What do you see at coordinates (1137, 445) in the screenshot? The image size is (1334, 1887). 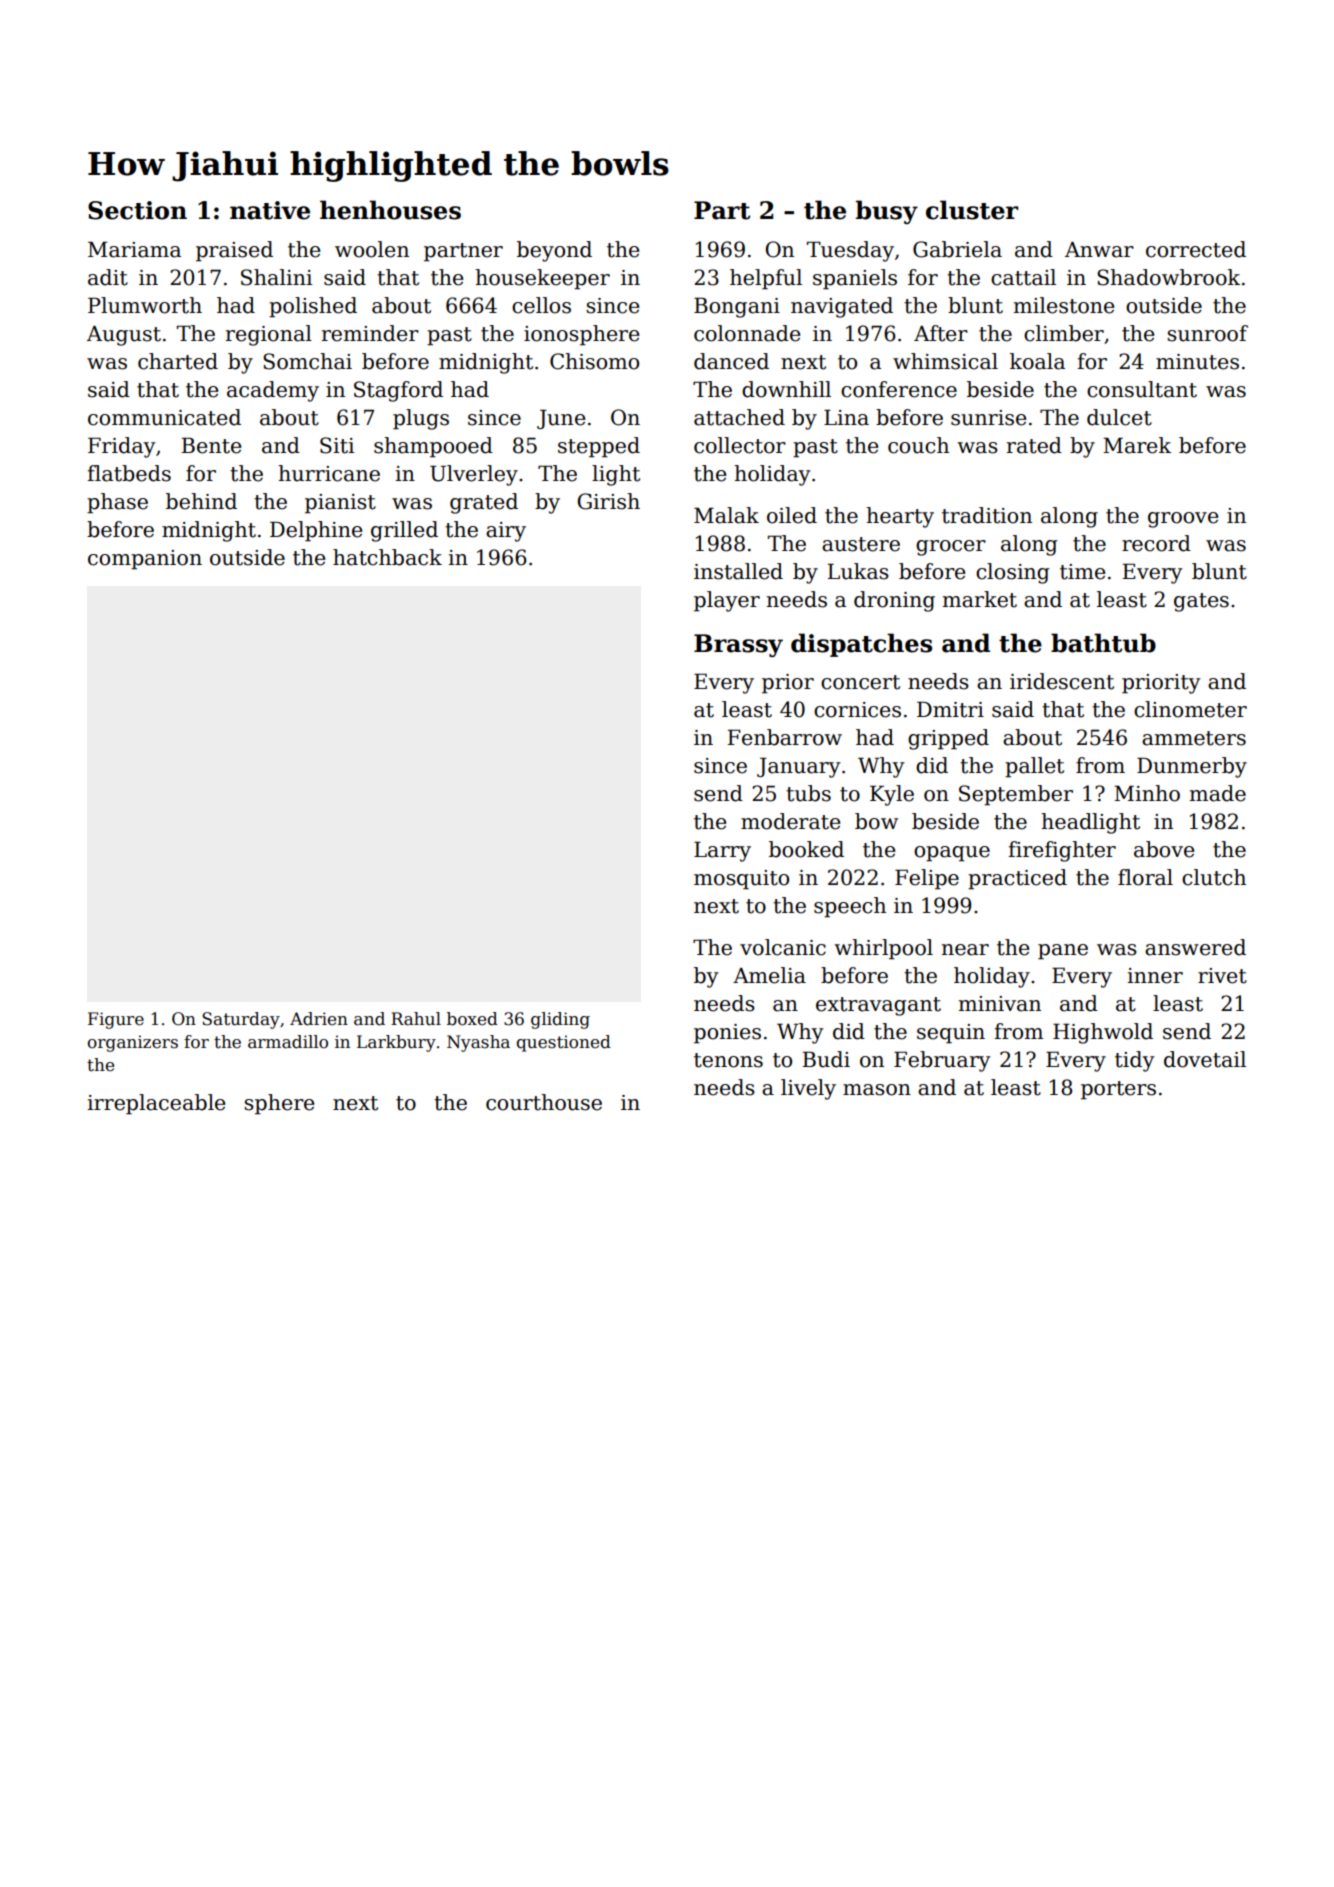 I see `Marek` at bounding box center [1137, 445].
